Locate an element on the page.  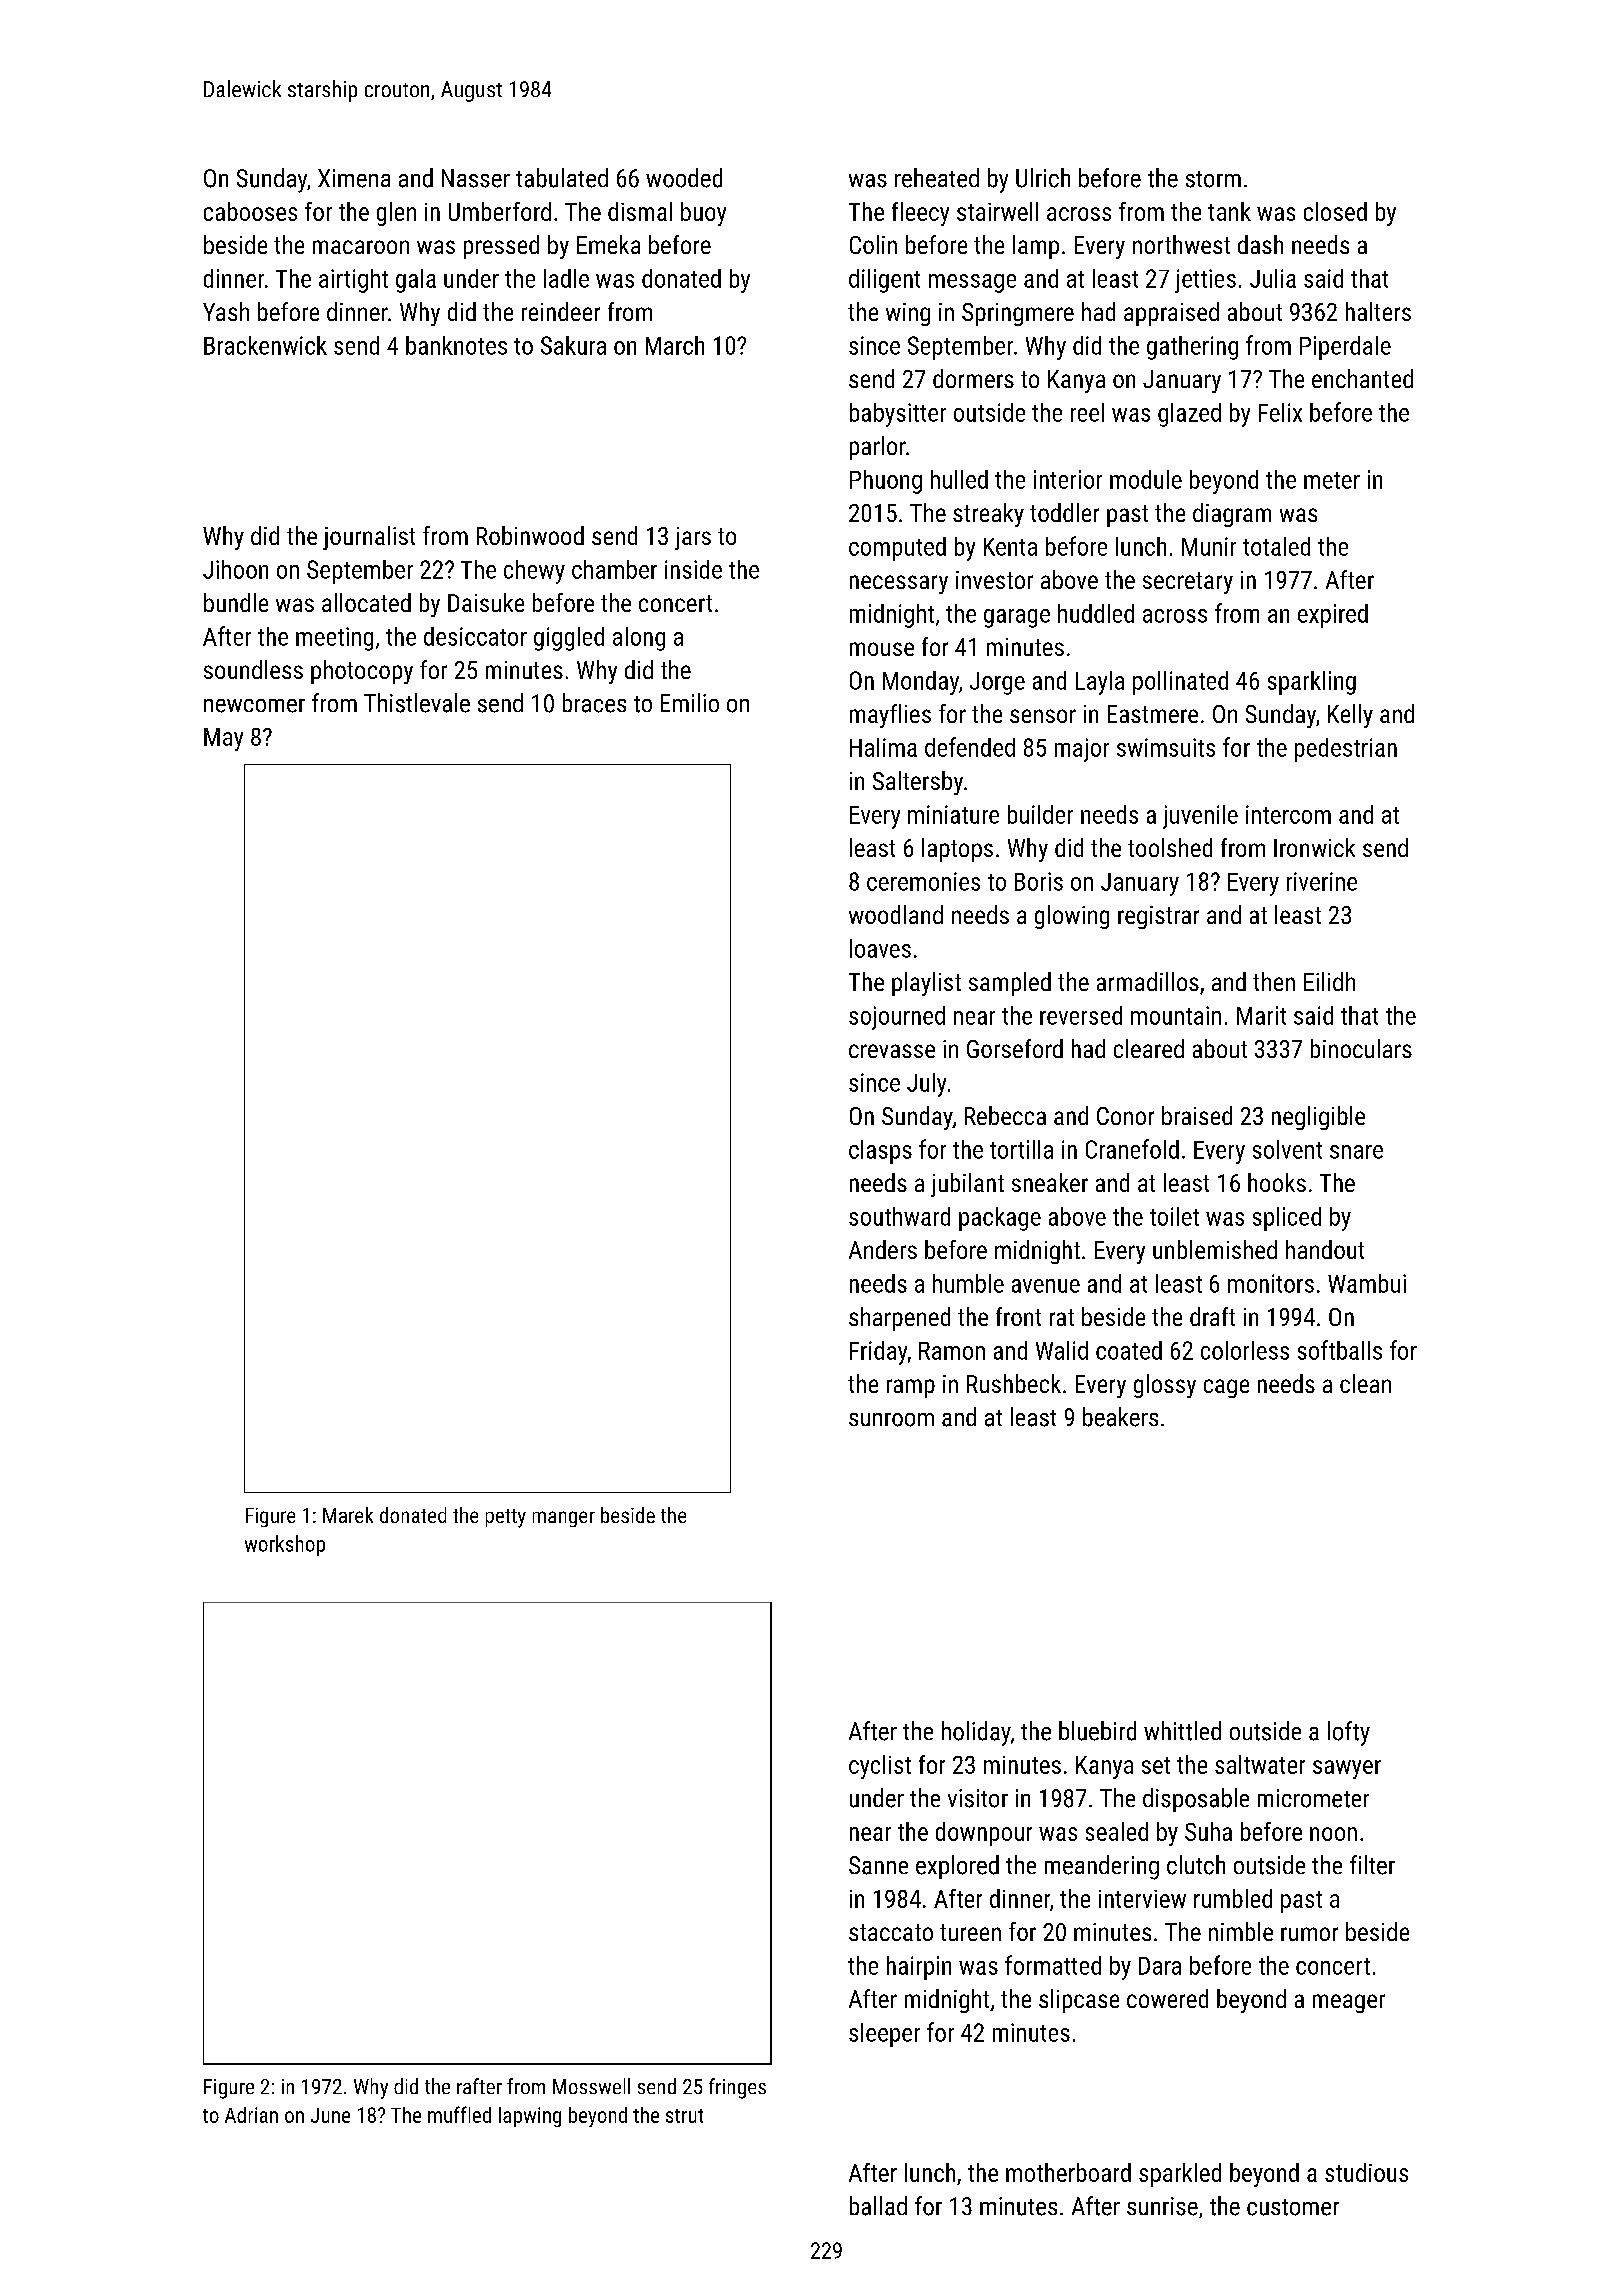
Adrian is located at coordinates (251, 2115).
